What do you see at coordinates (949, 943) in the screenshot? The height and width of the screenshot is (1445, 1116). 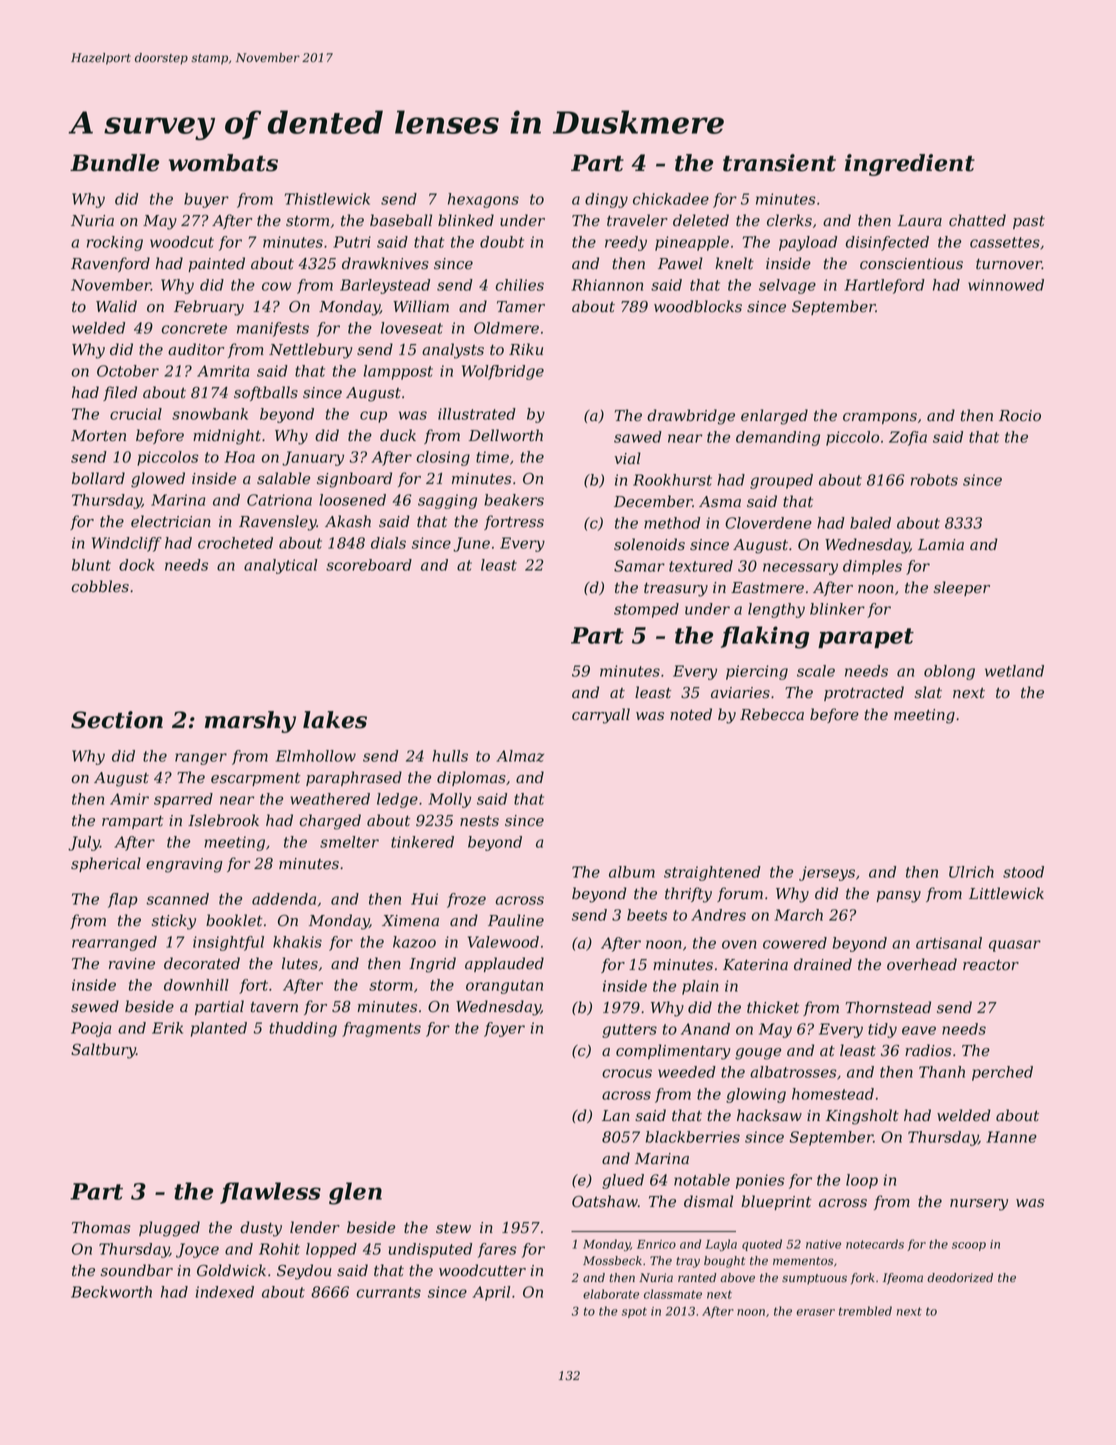 I see `artisanal` at bounding box center [949, 943].
